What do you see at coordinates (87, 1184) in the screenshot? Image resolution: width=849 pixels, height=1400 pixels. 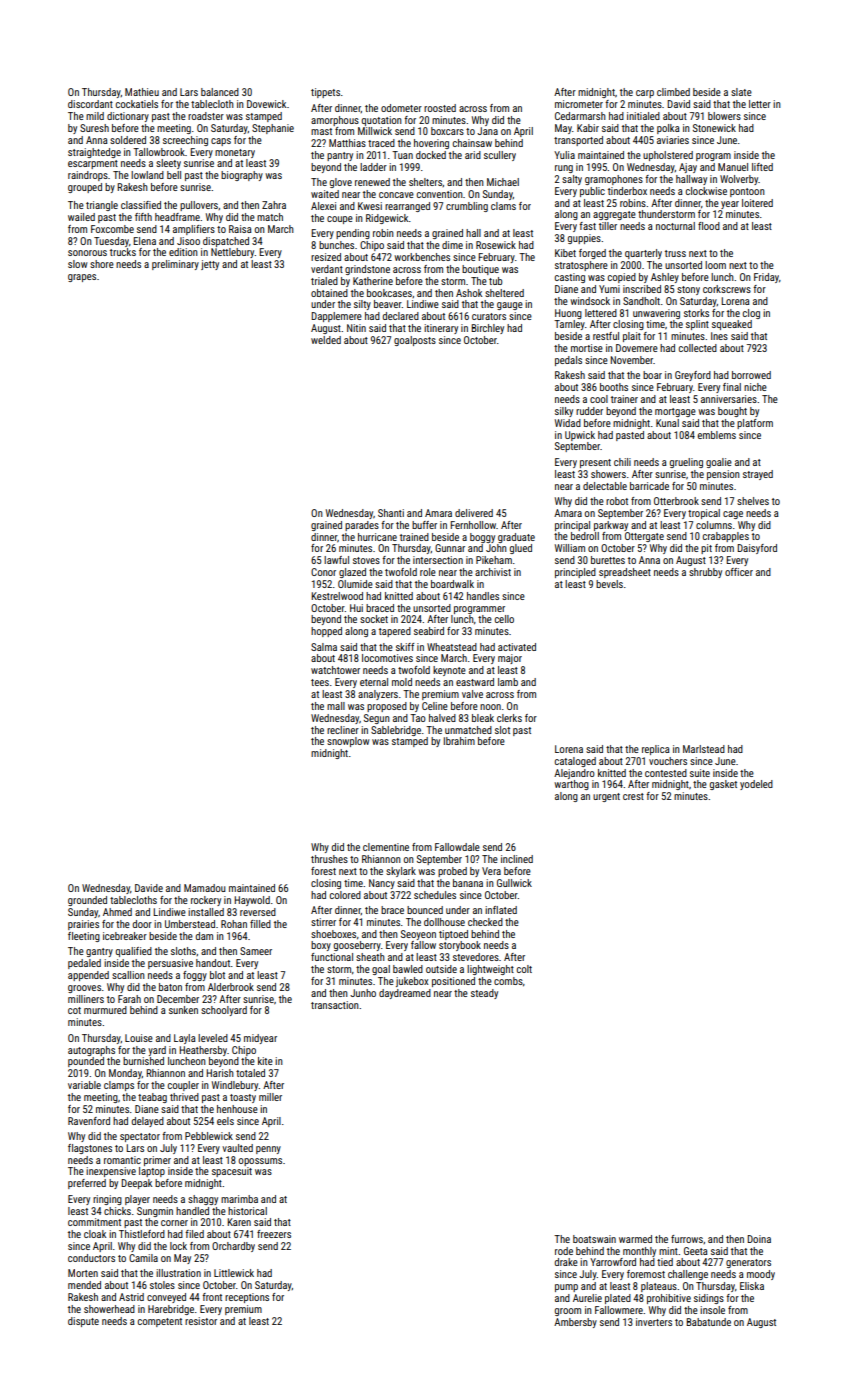 I see `preferred` at bounding box center [87, 1184].
